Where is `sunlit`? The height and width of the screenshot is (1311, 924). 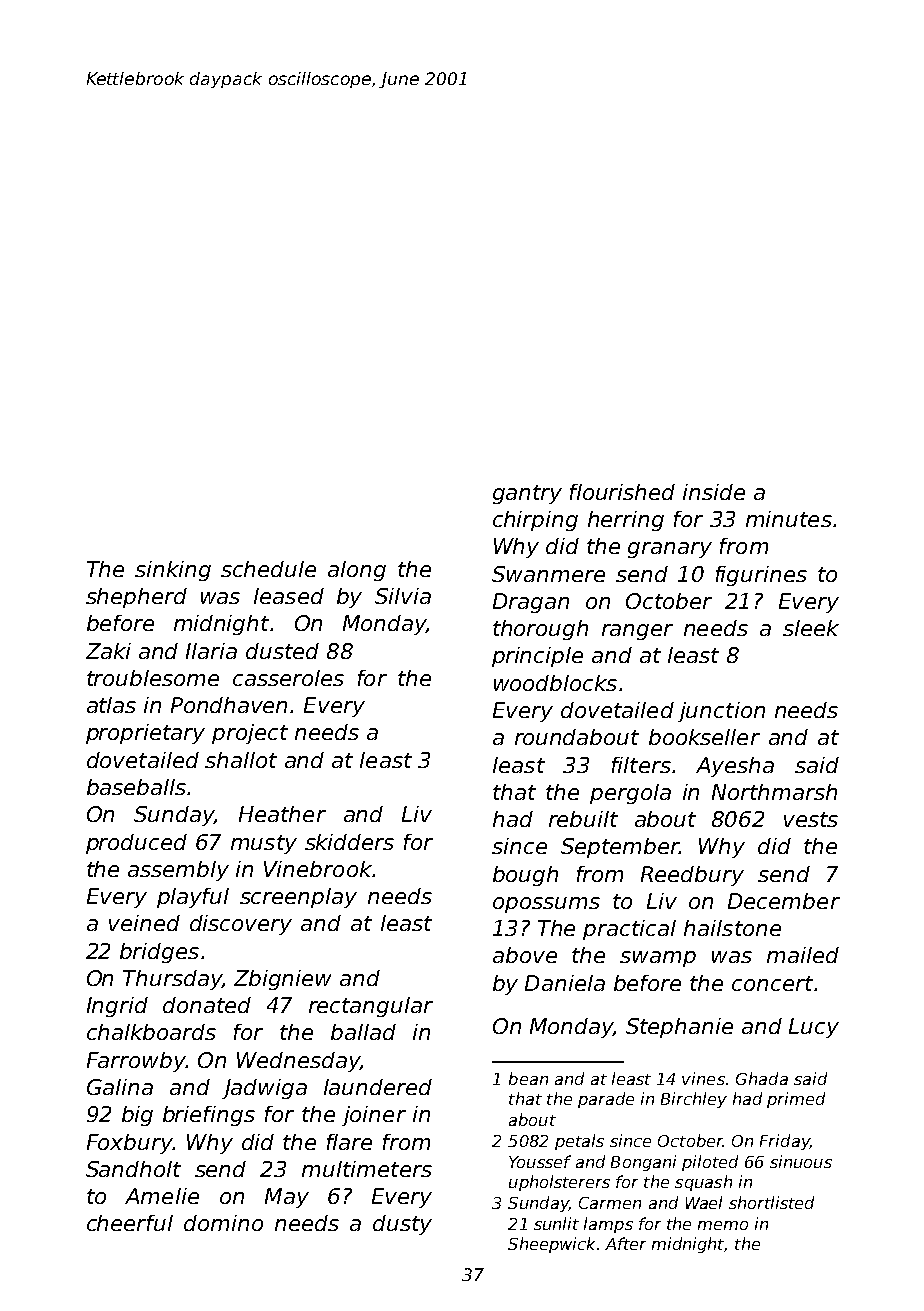 sunlit is located at coordinates (556, 1223).
